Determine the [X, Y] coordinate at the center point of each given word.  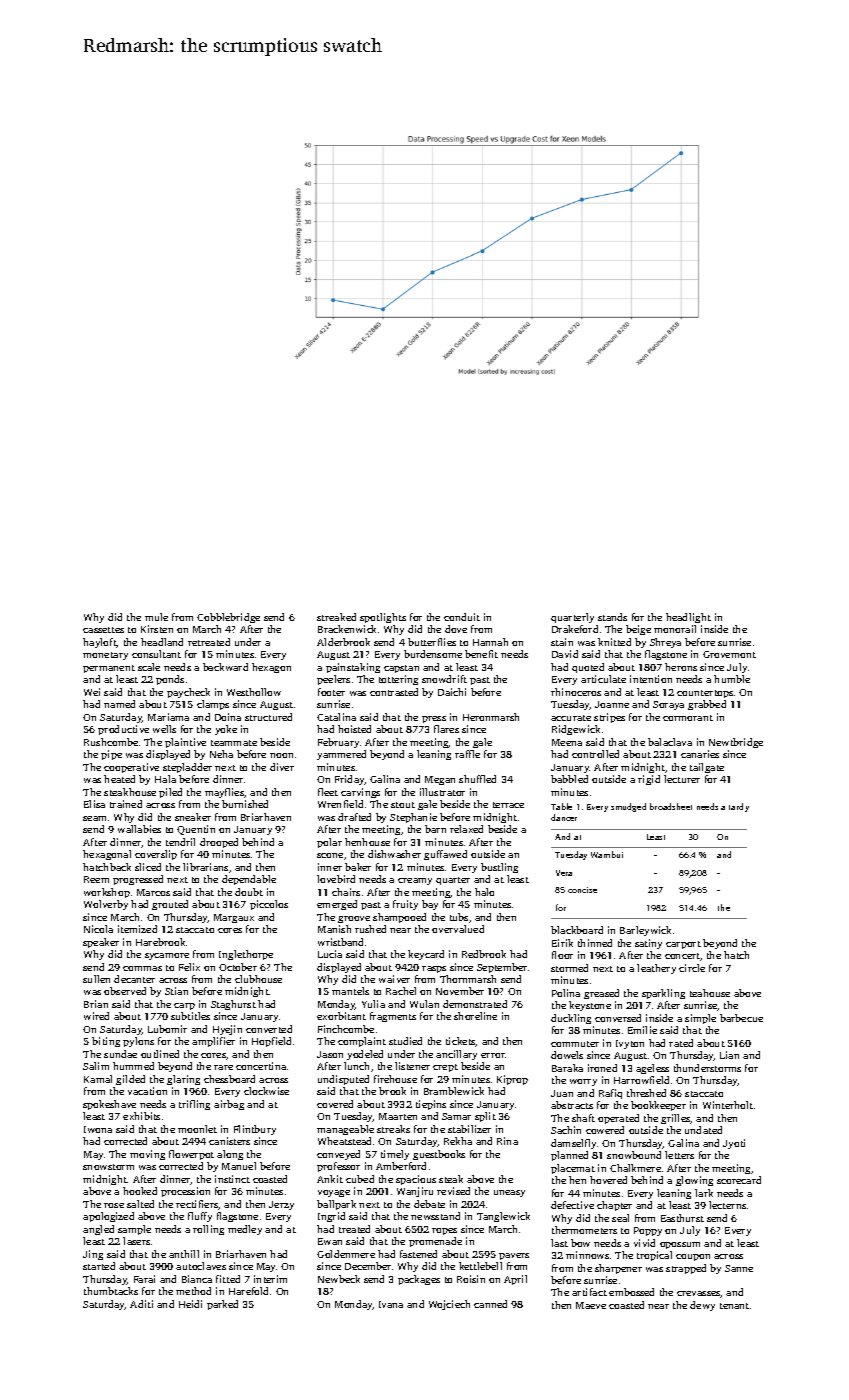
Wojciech [449, 1305]
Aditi [141, 1304]
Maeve [591, 1305]
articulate [603, 679]
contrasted [394, 692]
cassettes [103, 630]
